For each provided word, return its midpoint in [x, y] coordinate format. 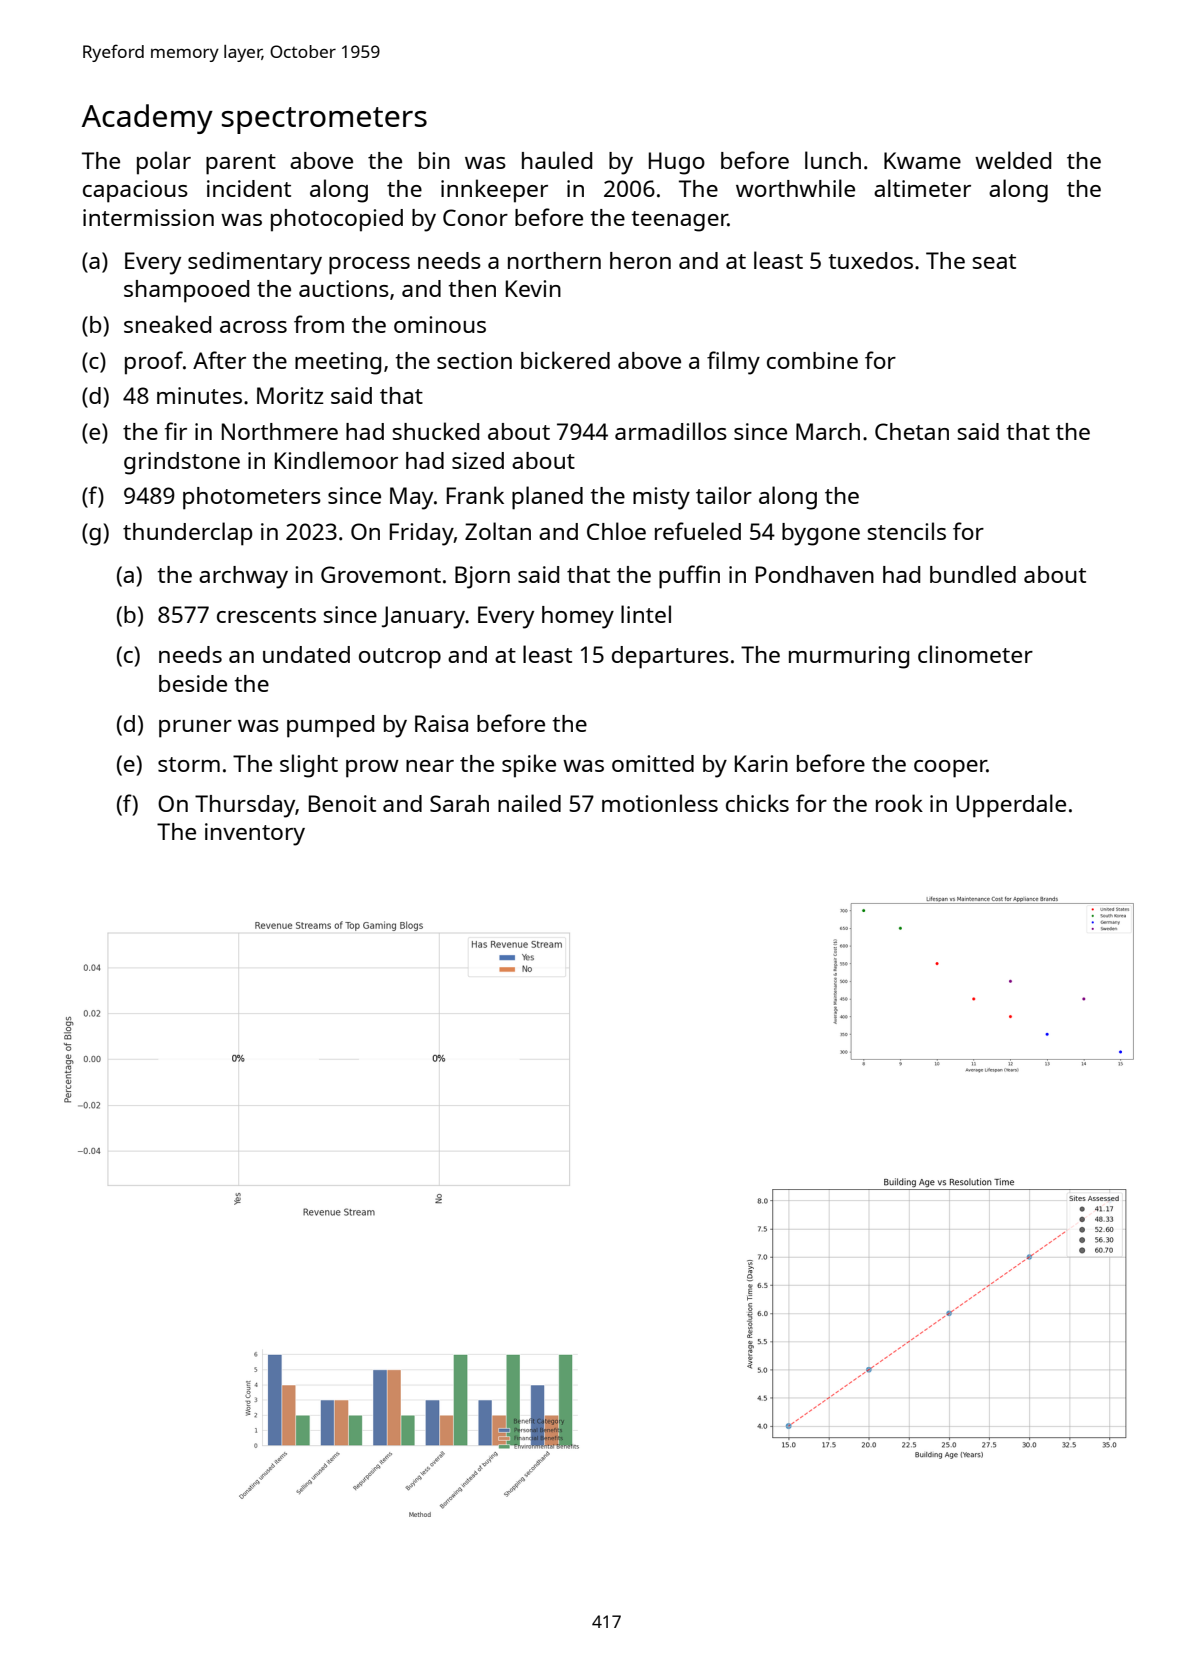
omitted [653, 763]
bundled [973, 574]
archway [243, 577]
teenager [679, 221]
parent [241, 164]
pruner [195, 729]
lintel [646, 614]
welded [1013, 160]
